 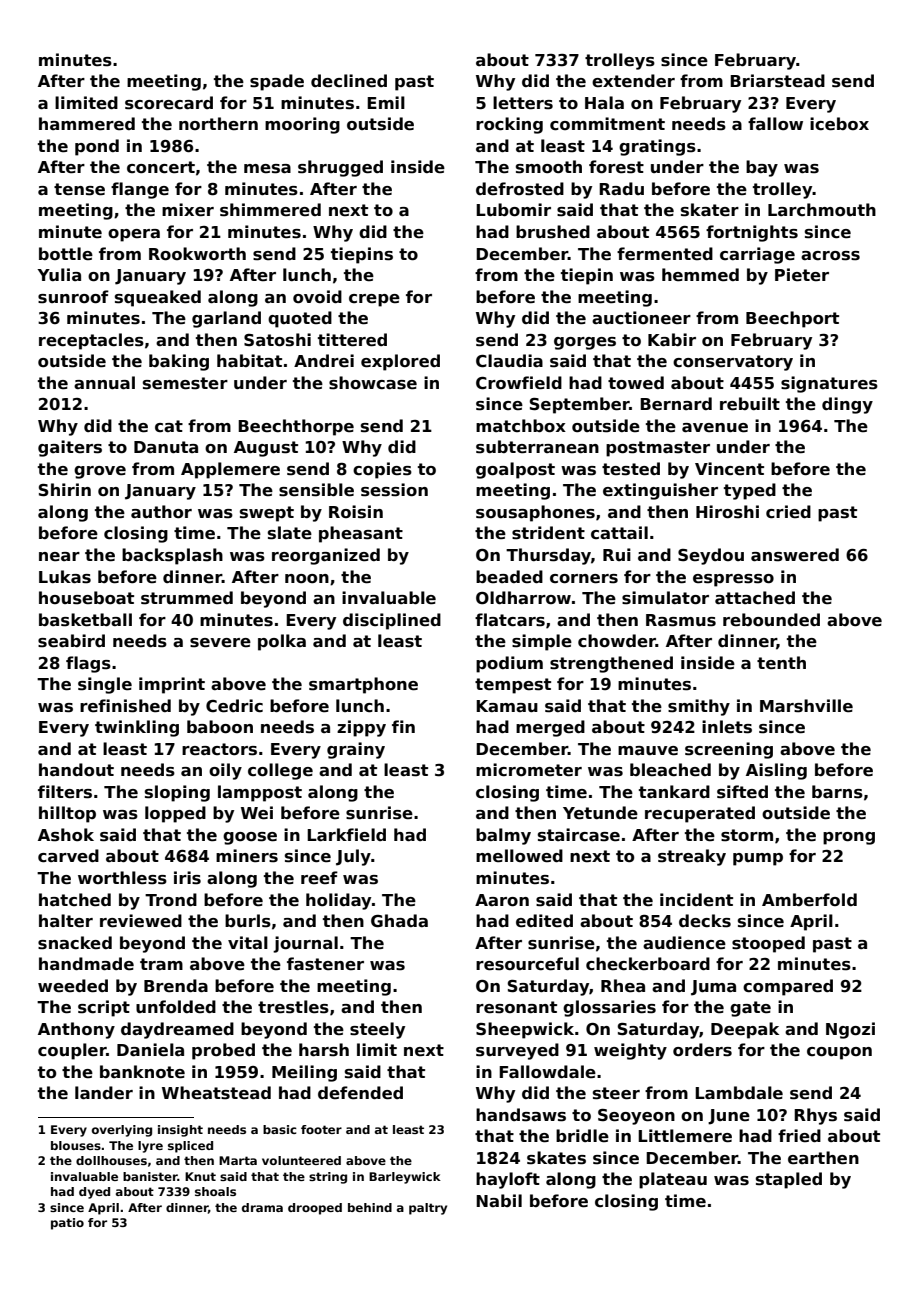 I want to click on behind, so click(x=370, y=1207).
